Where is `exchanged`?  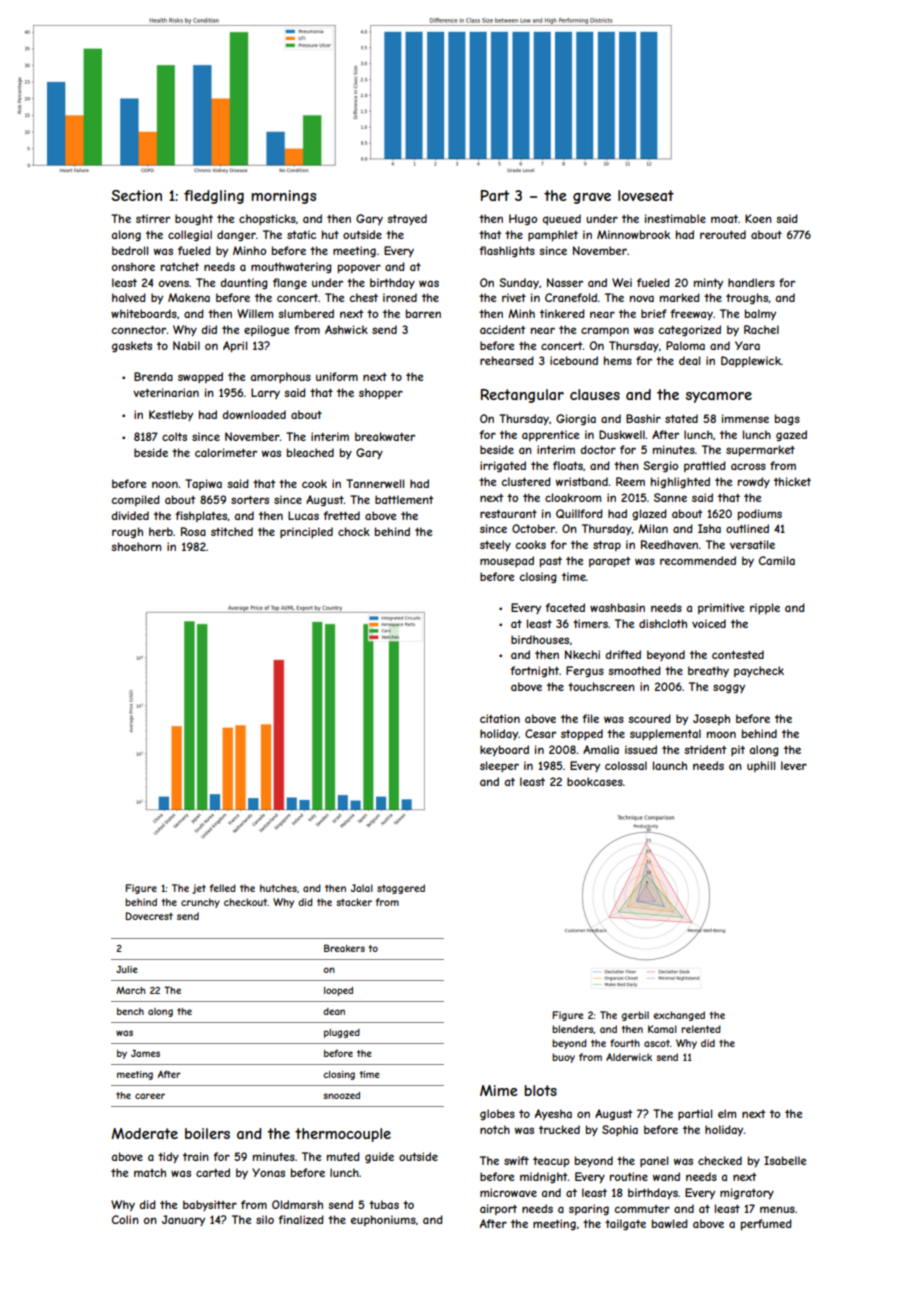
exchanged is located at coordinates (679, 1016).
